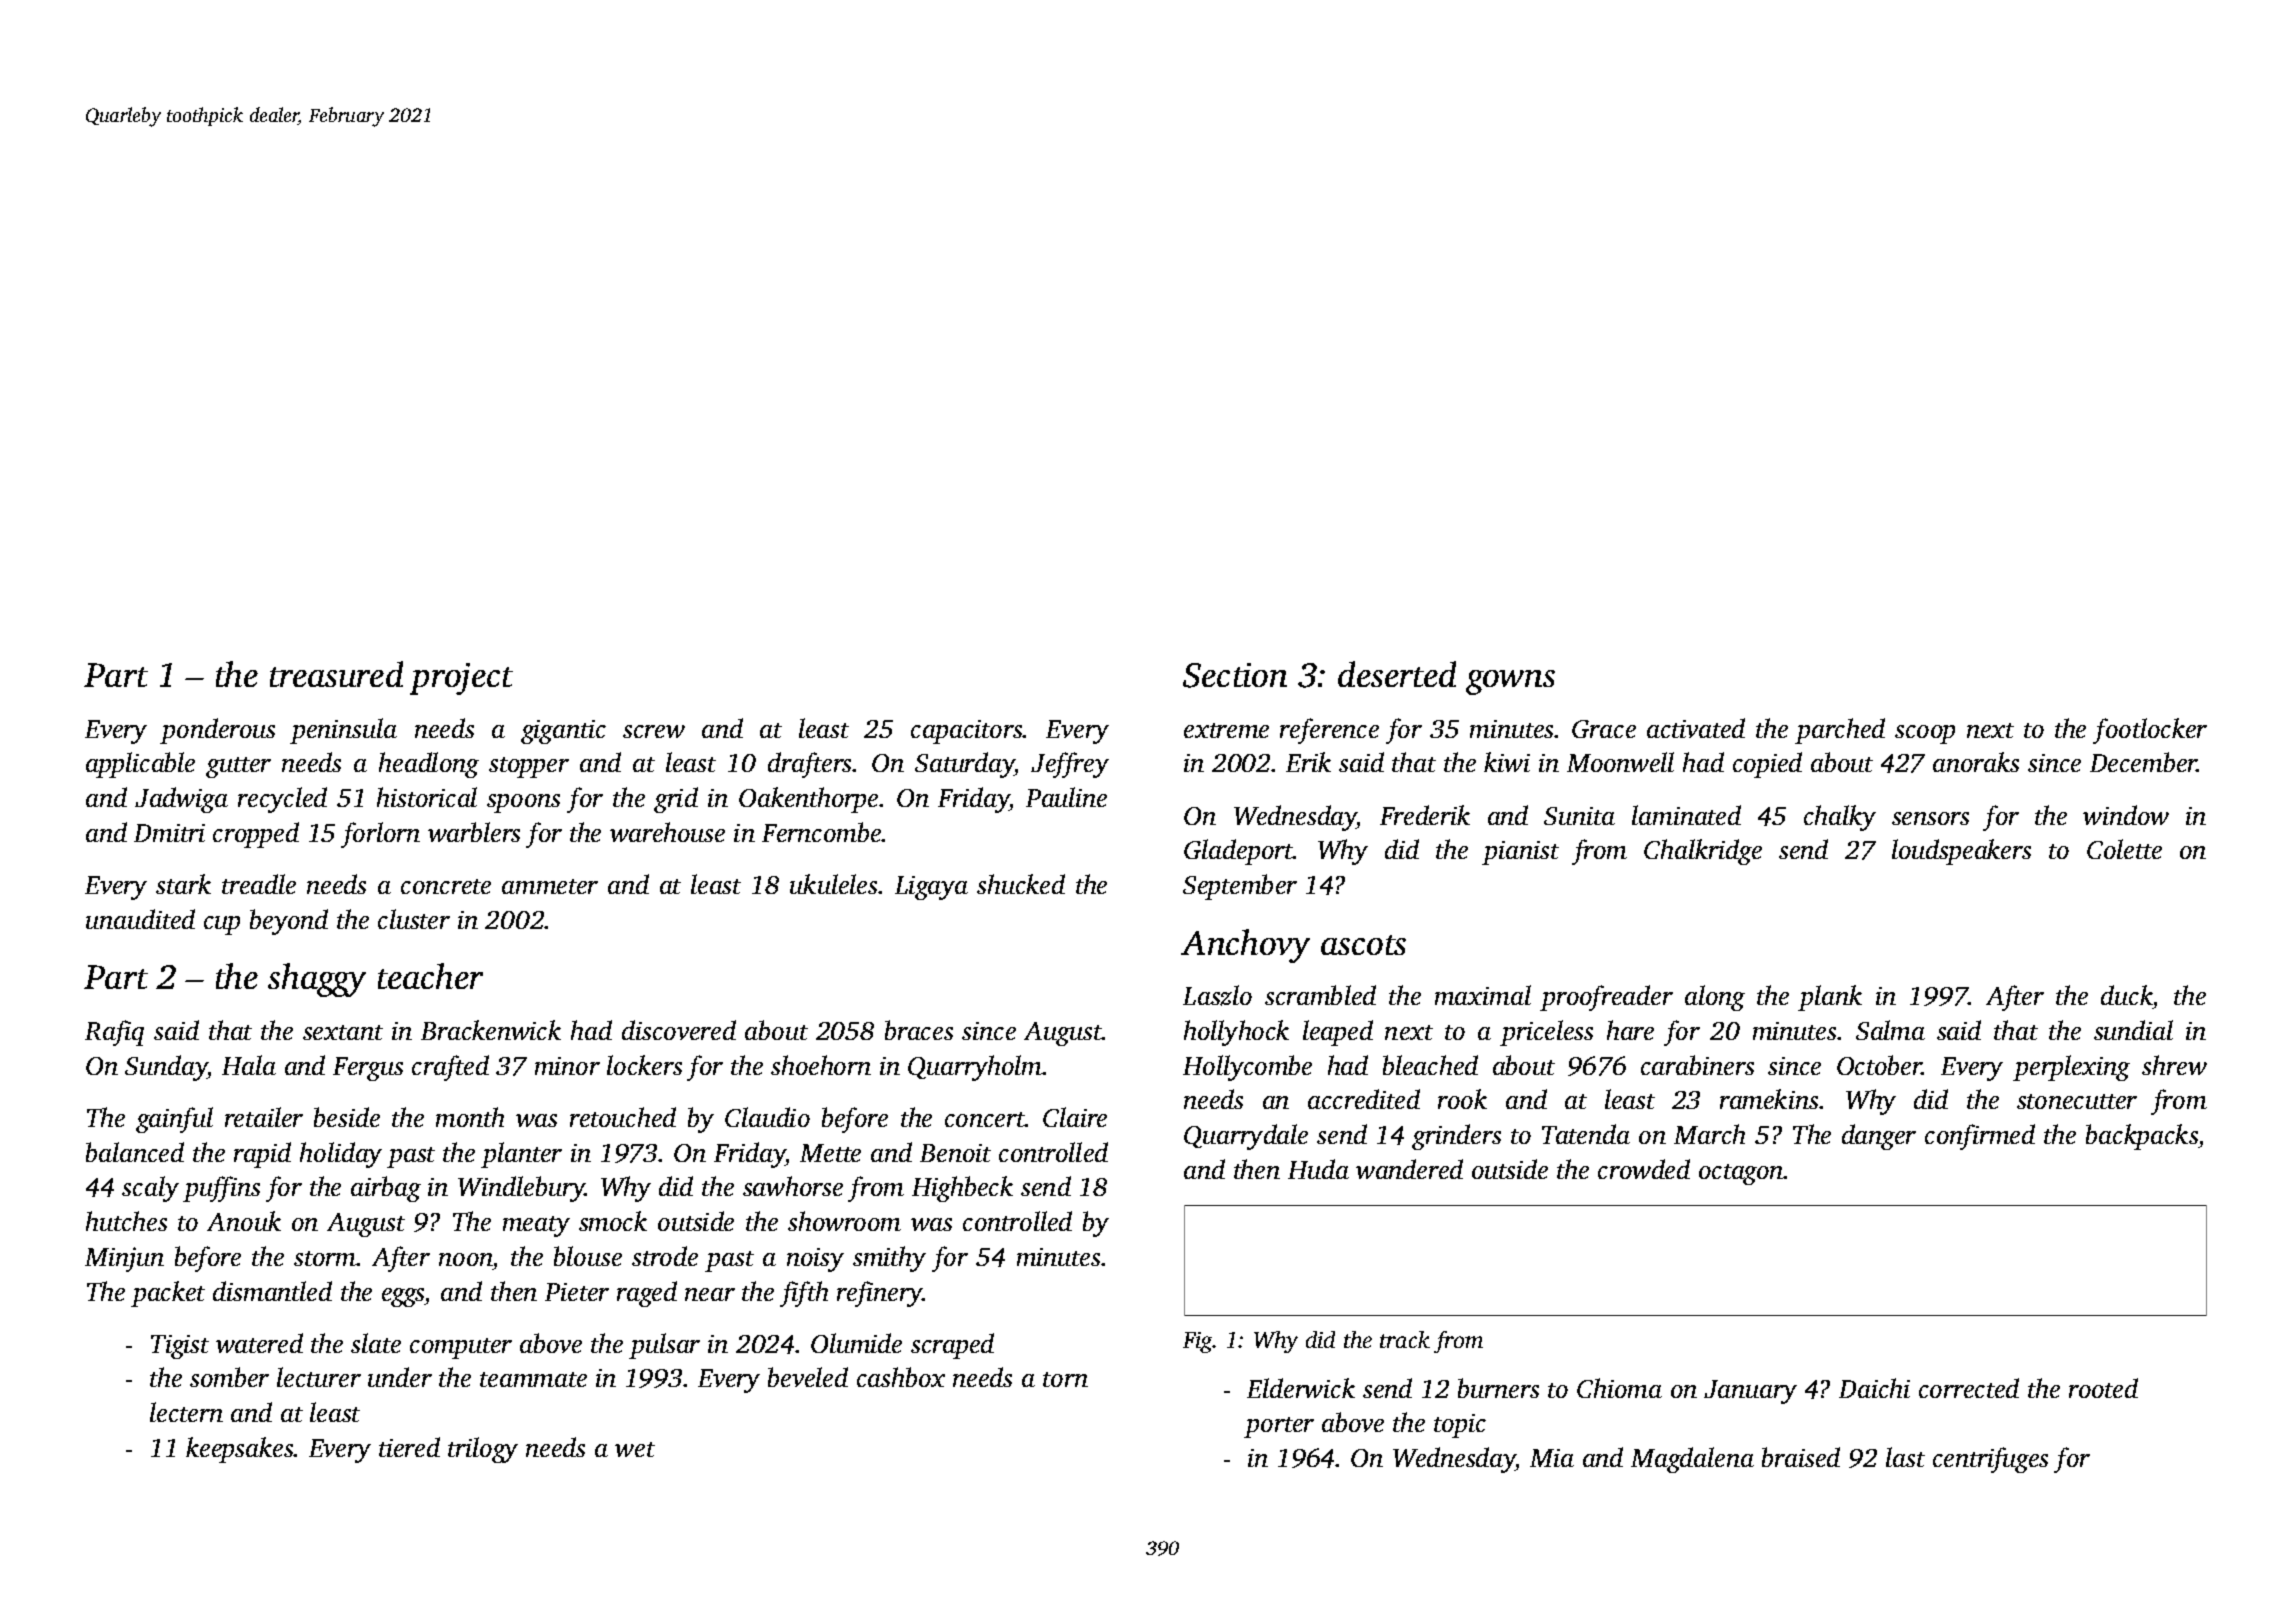 Image resolution: width=2292 pixels, height=1620 pixels. Describe the element at coordinates (140, 919) in the document. I see `unaudited` at that location.
